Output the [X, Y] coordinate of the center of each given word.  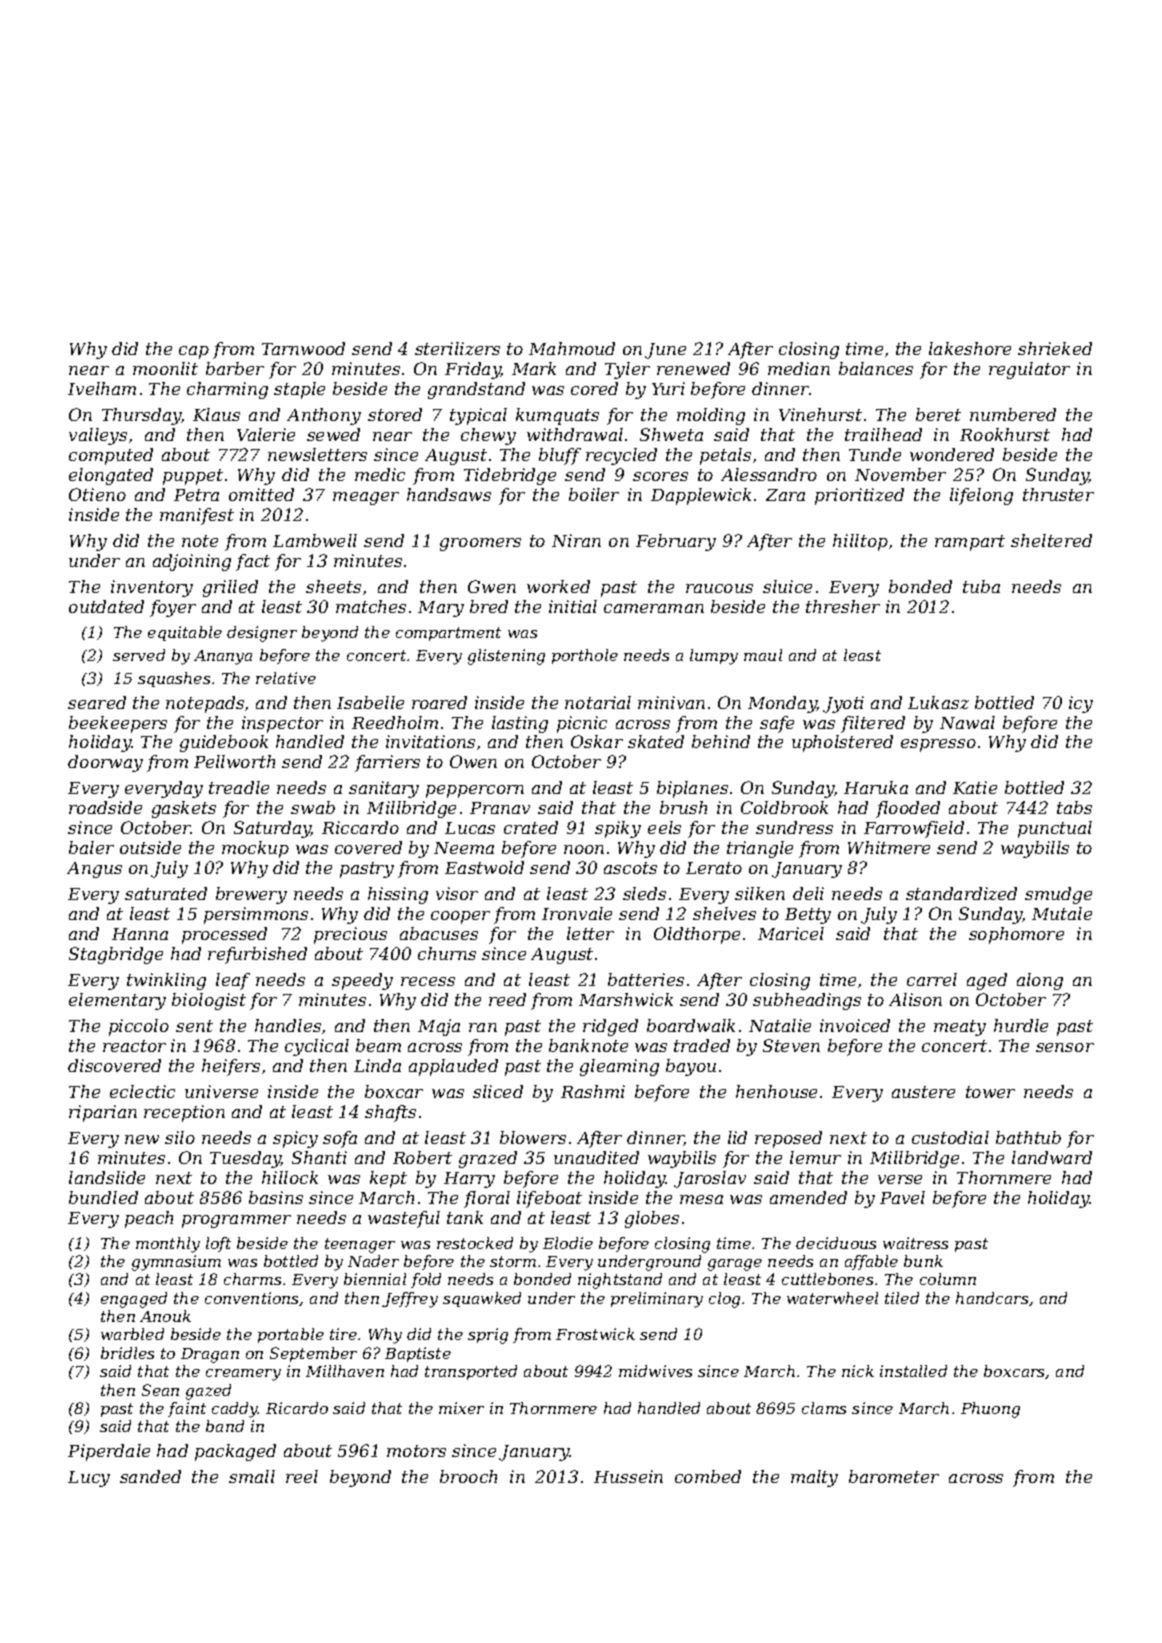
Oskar [597, 741]
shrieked [1055, 348]
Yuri [668, 388]
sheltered [1051, 540]
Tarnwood [303, 348]
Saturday [272, 829]
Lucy [89, 1479]
